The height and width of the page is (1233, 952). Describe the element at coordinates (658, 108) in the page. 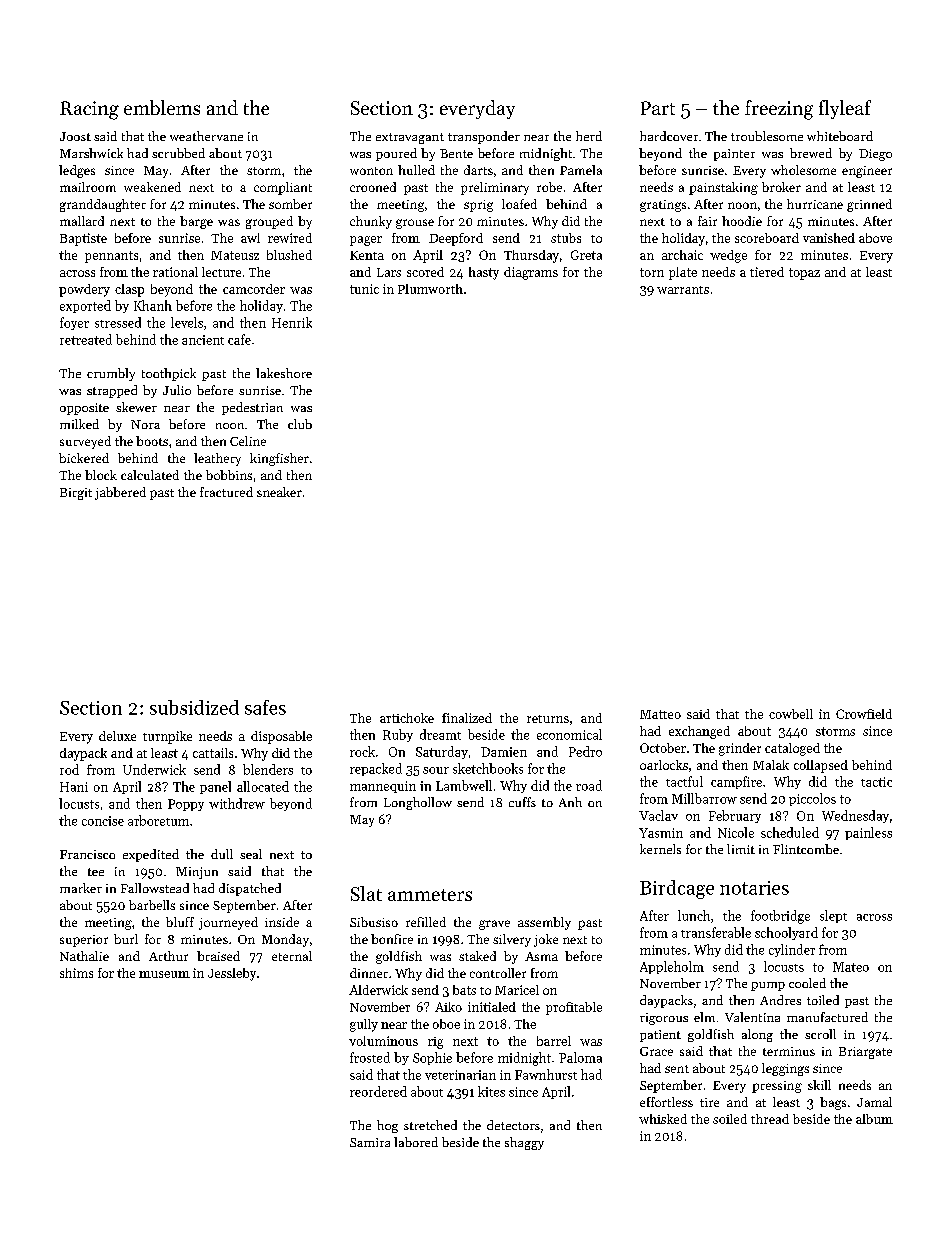

I see `Part` at that location.
